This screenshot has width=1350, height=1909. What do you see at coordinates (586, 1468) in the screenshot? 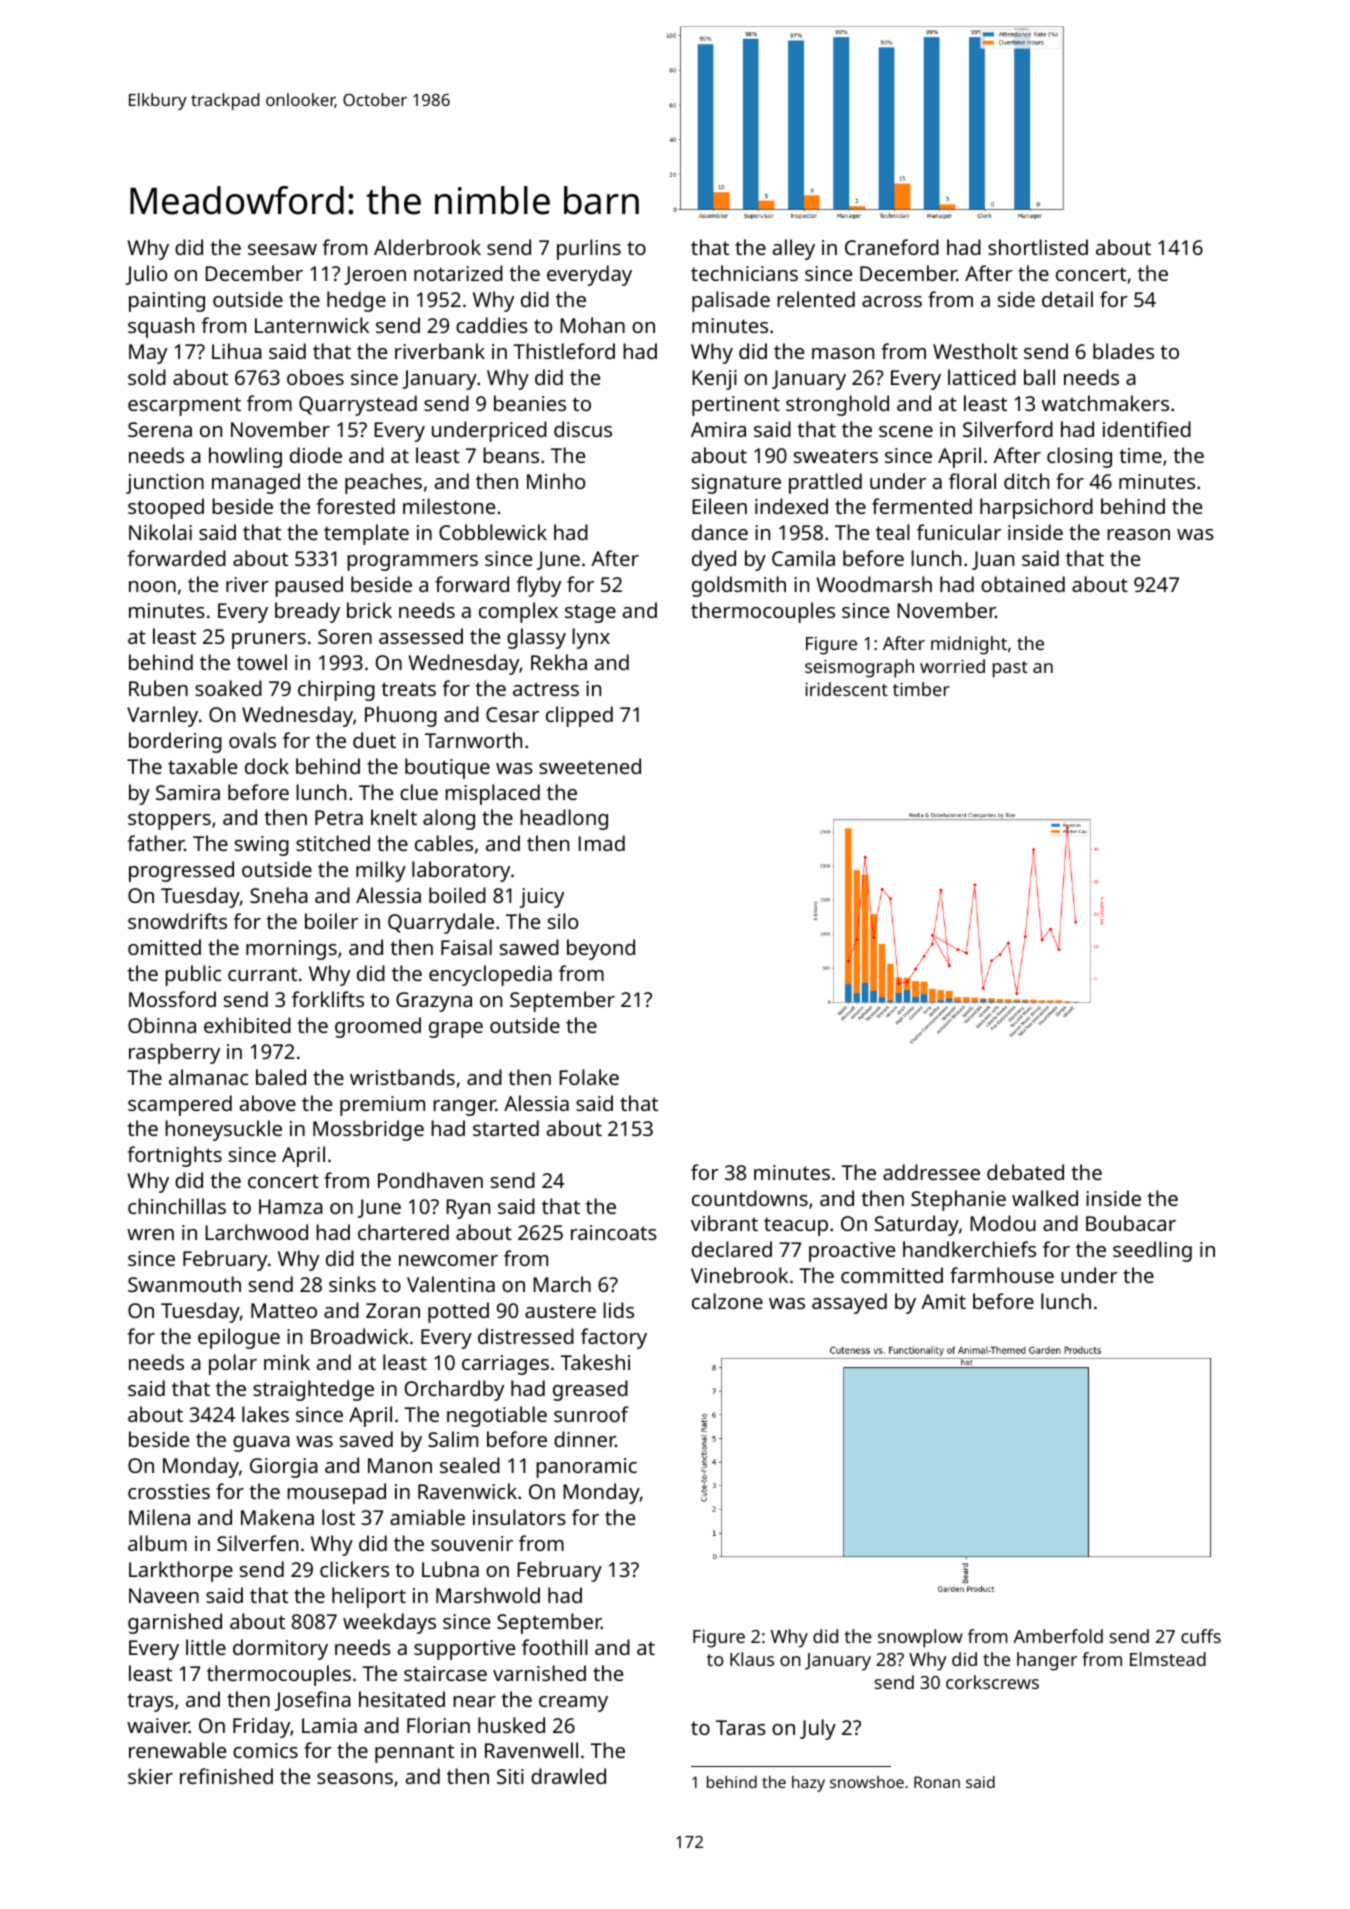
I see `panoramic` at bounding box center [586, 1468].
